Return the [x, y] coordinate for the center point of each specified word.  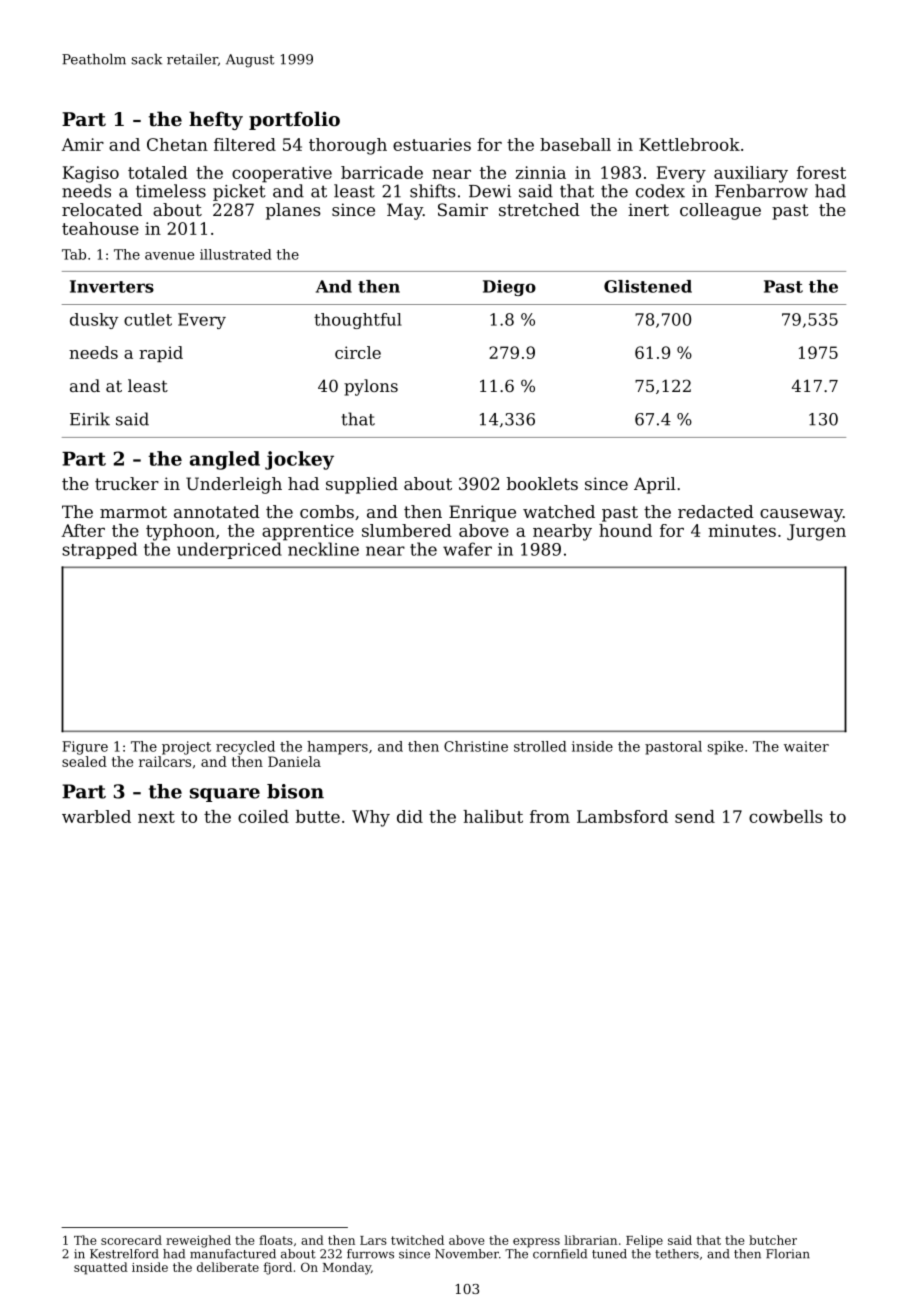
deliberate [228, 1267]
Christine [476, 746]
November [467, 1254]
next [156, 817]
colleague [720, 211]
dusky [94, 321]
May [405, 211]
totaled [158, 172]
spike [725, 748]
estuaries [432, 144]
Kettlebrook [689, 144]
